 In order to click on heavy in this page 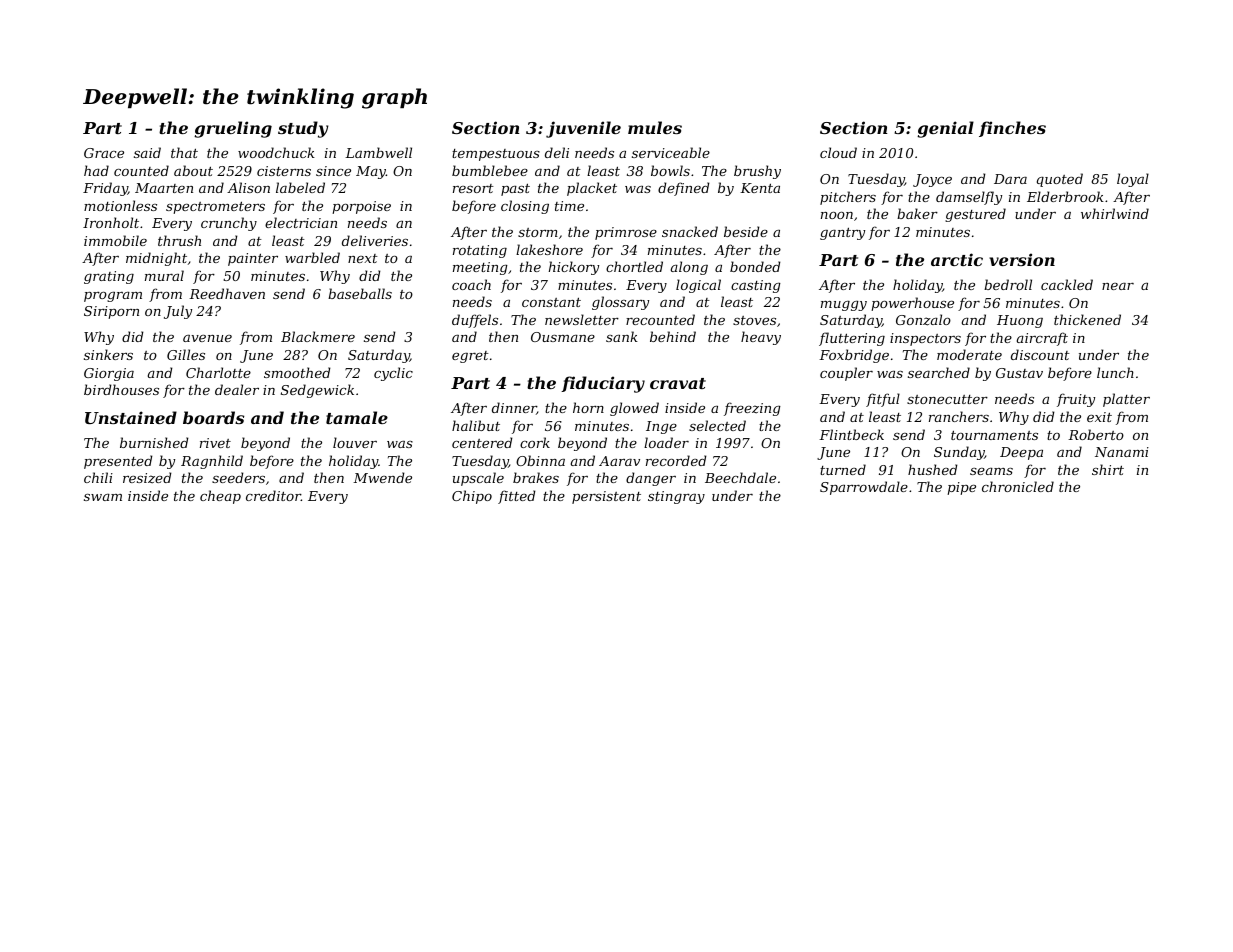, I will do `click(761, 338)`.
